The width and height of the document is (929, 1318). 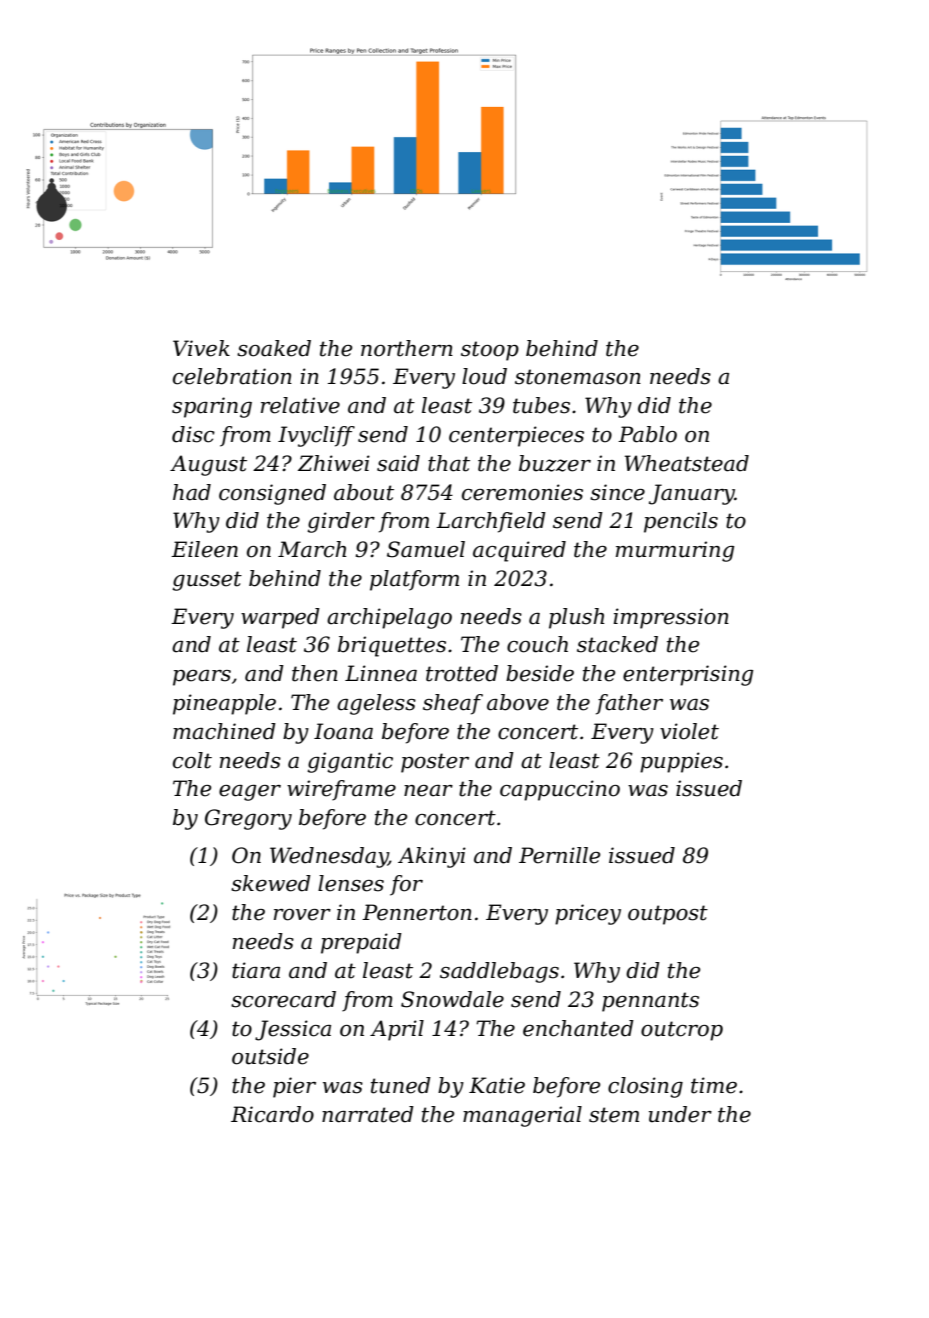 I want to click on tubes, so click(x=541, y=405).
